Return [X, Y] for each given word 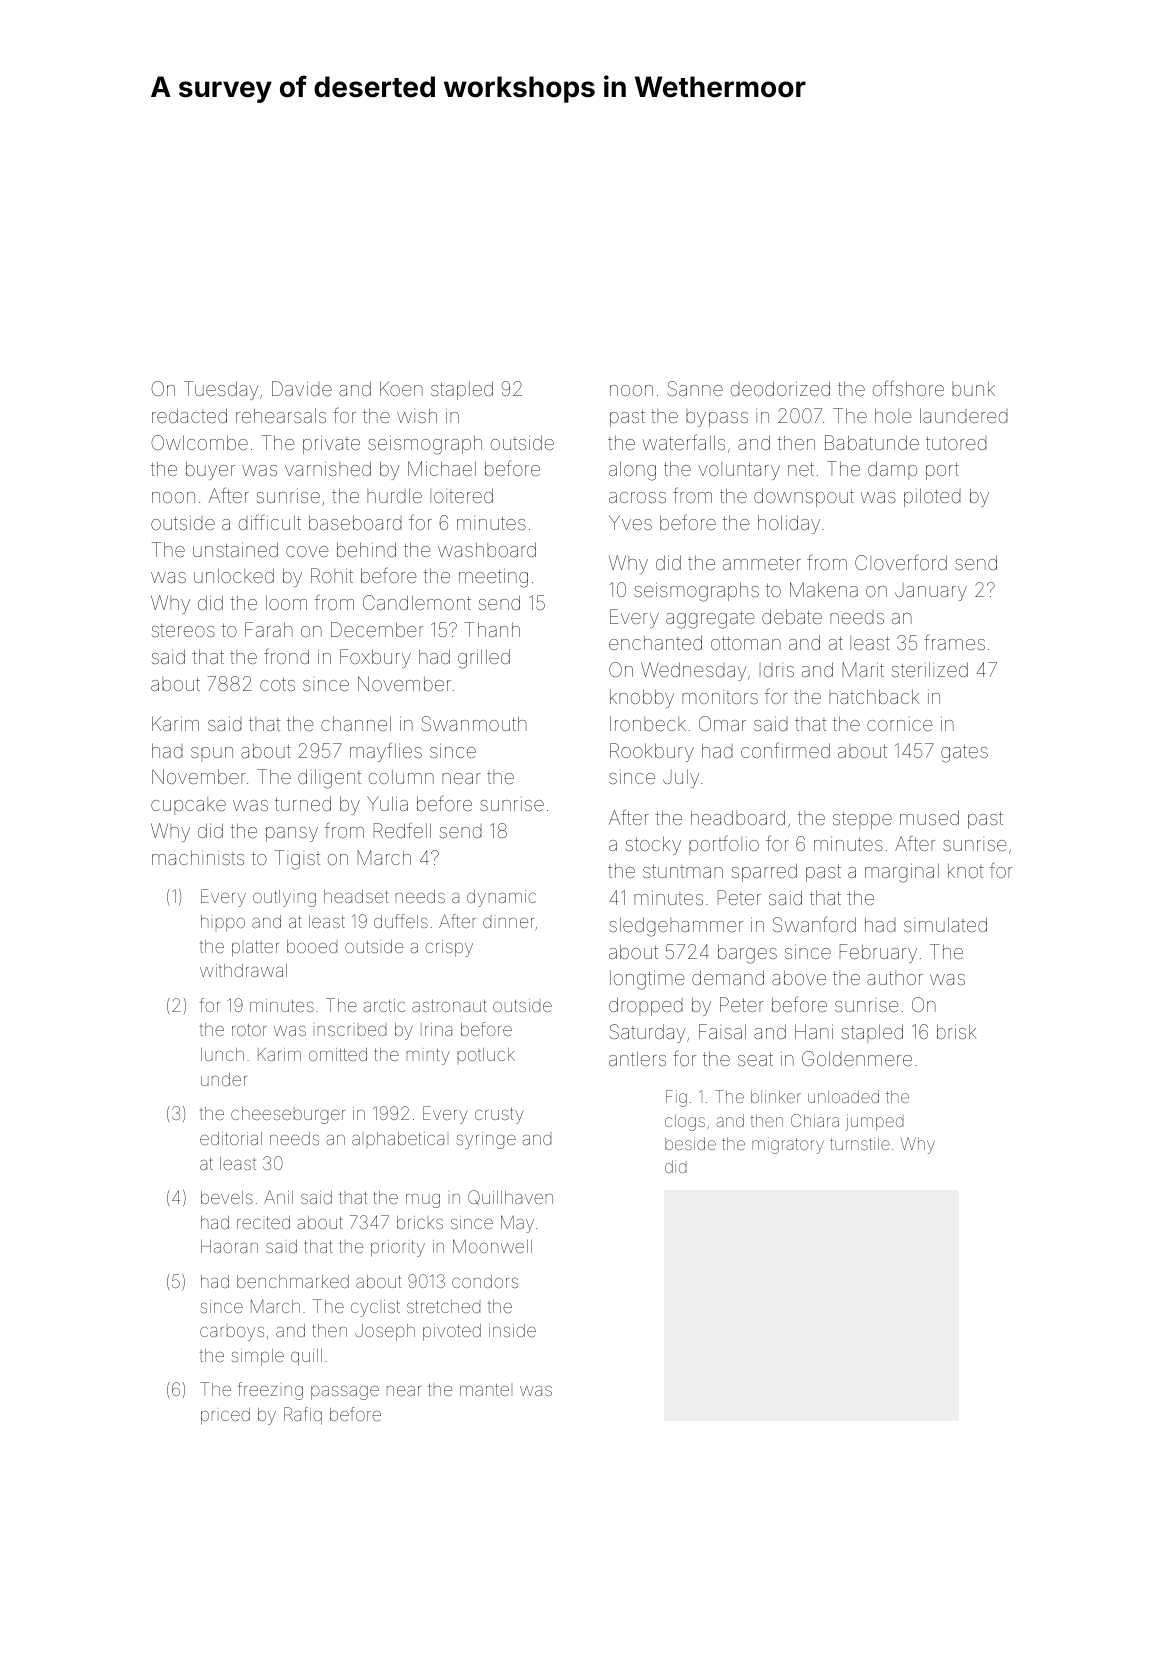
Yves [630, 522]
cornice [900, 724]
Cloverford [901, 562]
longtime [647, 980]
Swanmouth [474, 723]
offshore [908, 388]
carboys [232, 1334]
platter [255, 949]
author [895, 978]
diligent [329, 779]
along [632, 471]
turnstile [860, 1143]
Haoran [229, 1246]
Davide [302, 388]
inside [512, 1330]
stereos [183, 630]
